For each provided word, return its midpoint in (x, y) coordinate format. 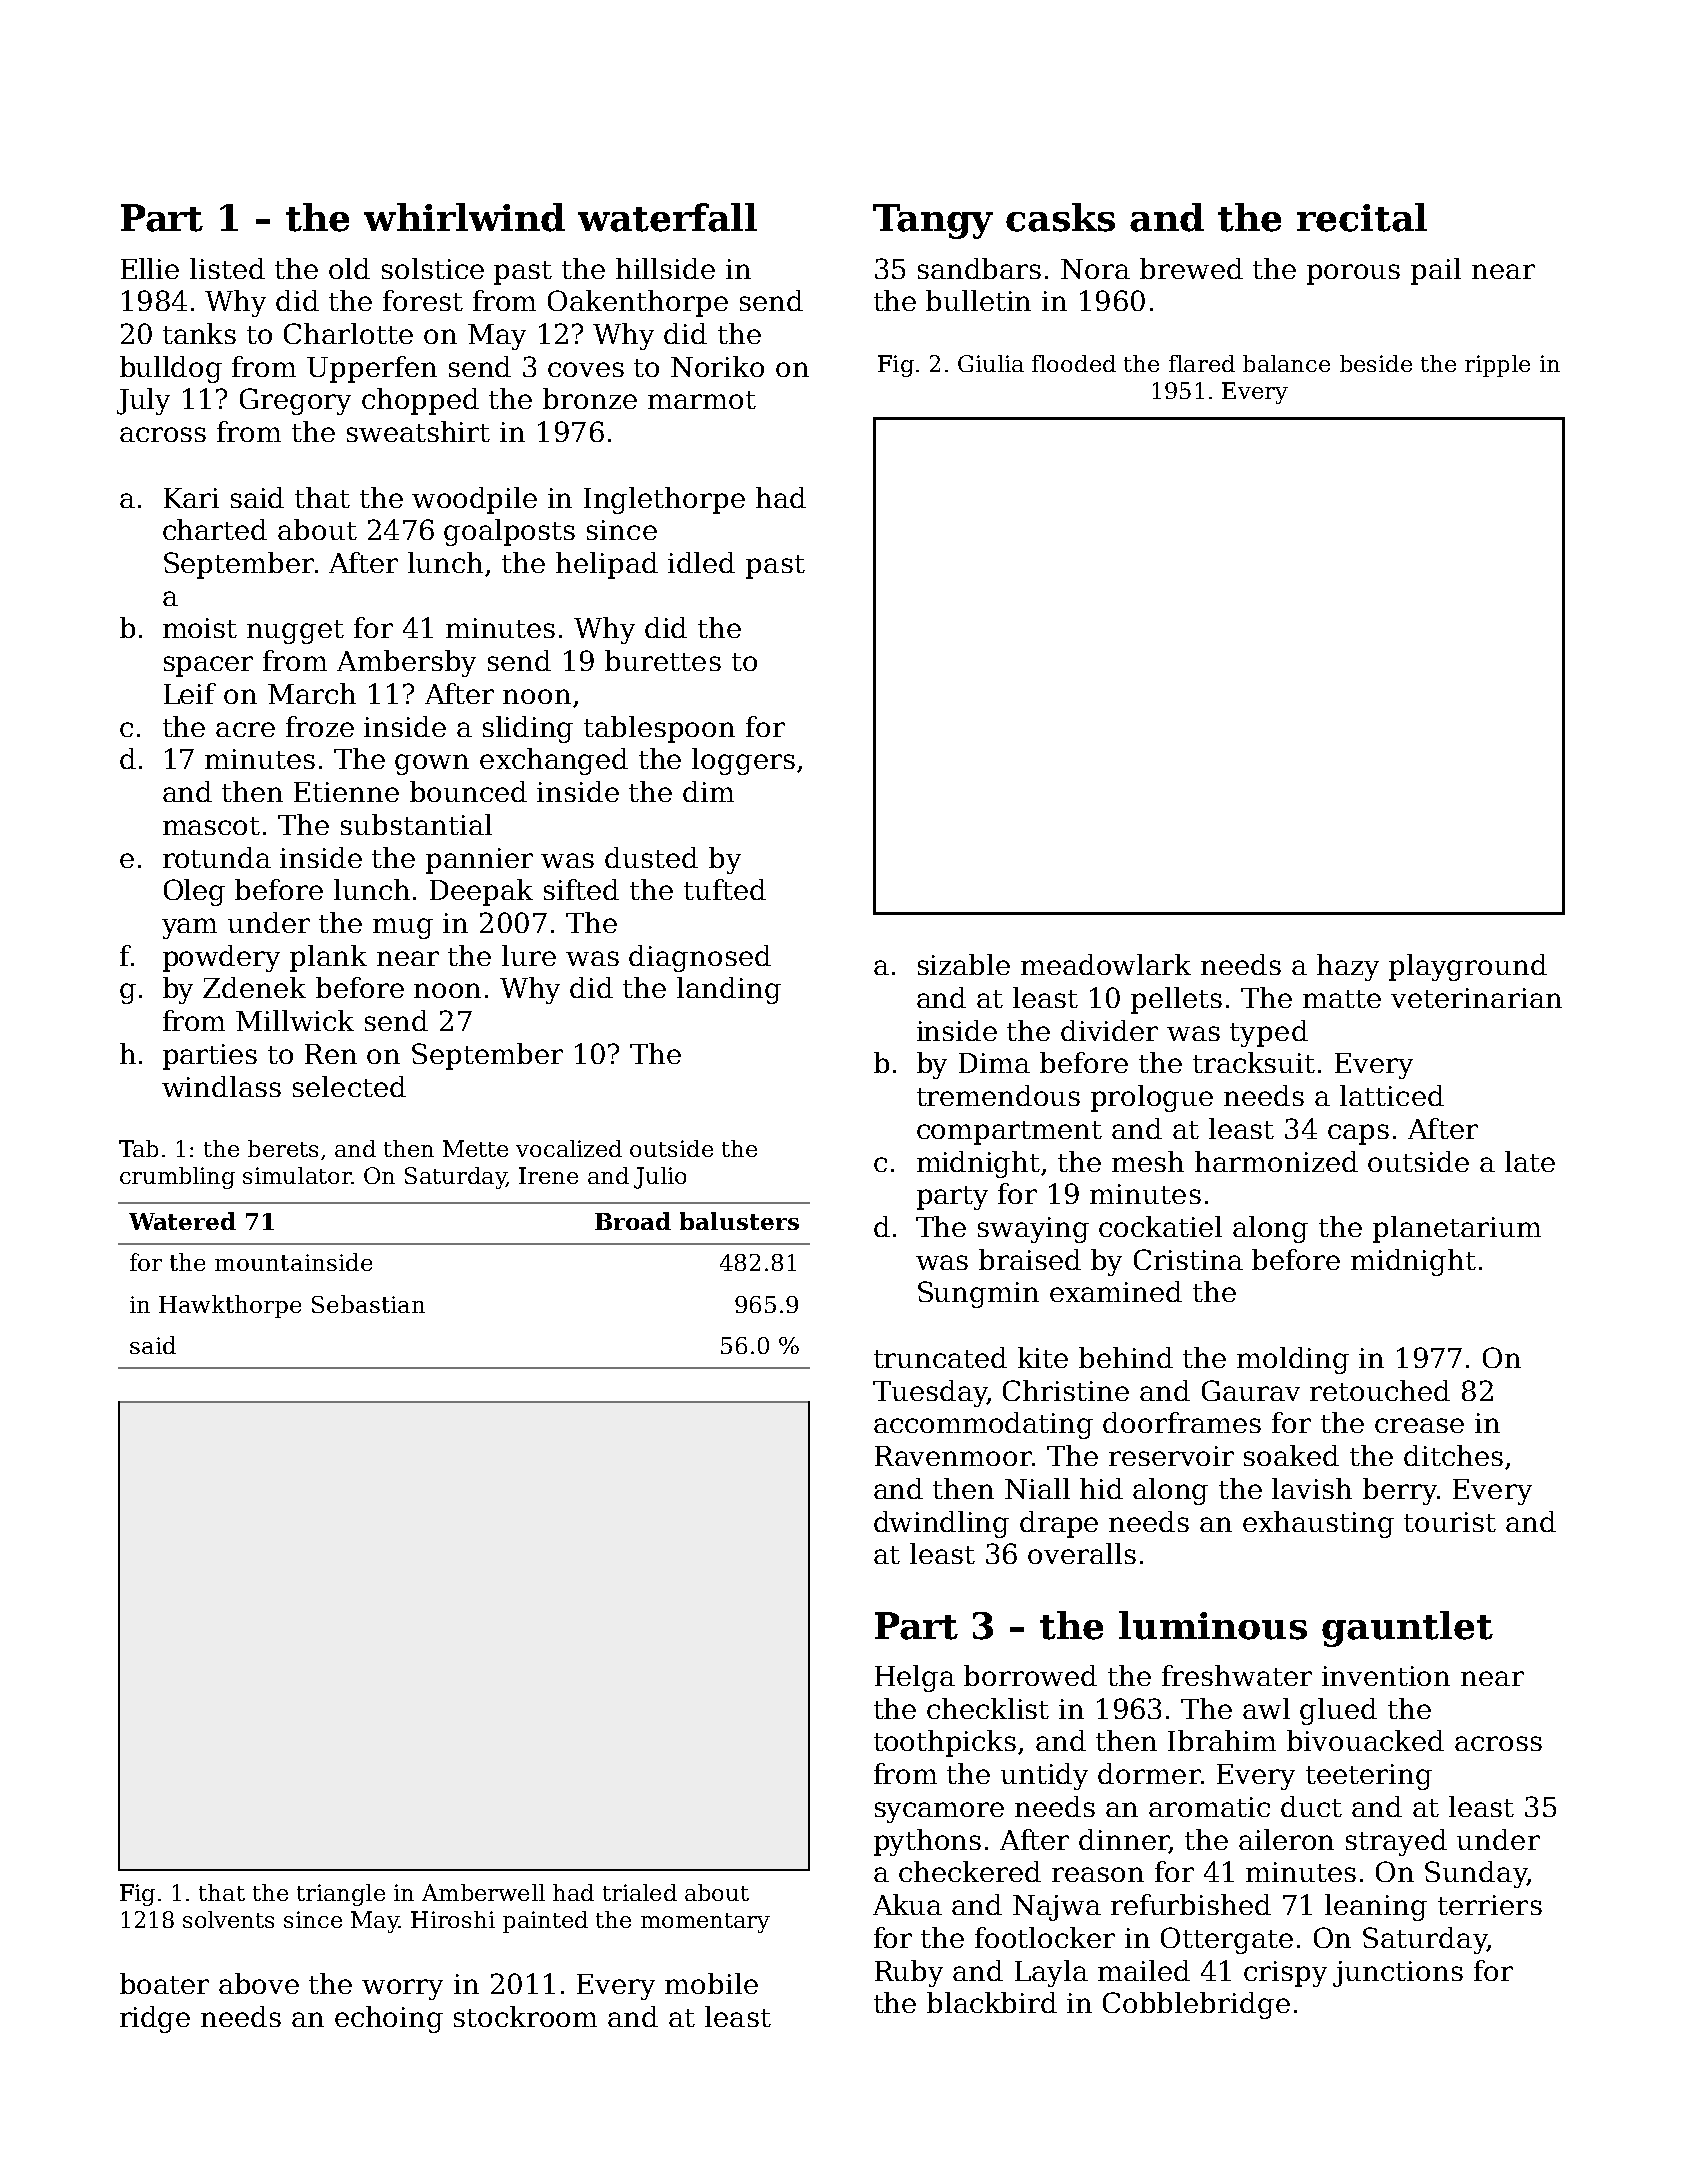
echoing (389, 2019)
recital (1362, 217)
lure (529, 955)
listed (227, 268)
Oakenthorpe (638, 303)
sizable (964, 964)
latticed (1392, 1095)
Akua (907, 1904)
